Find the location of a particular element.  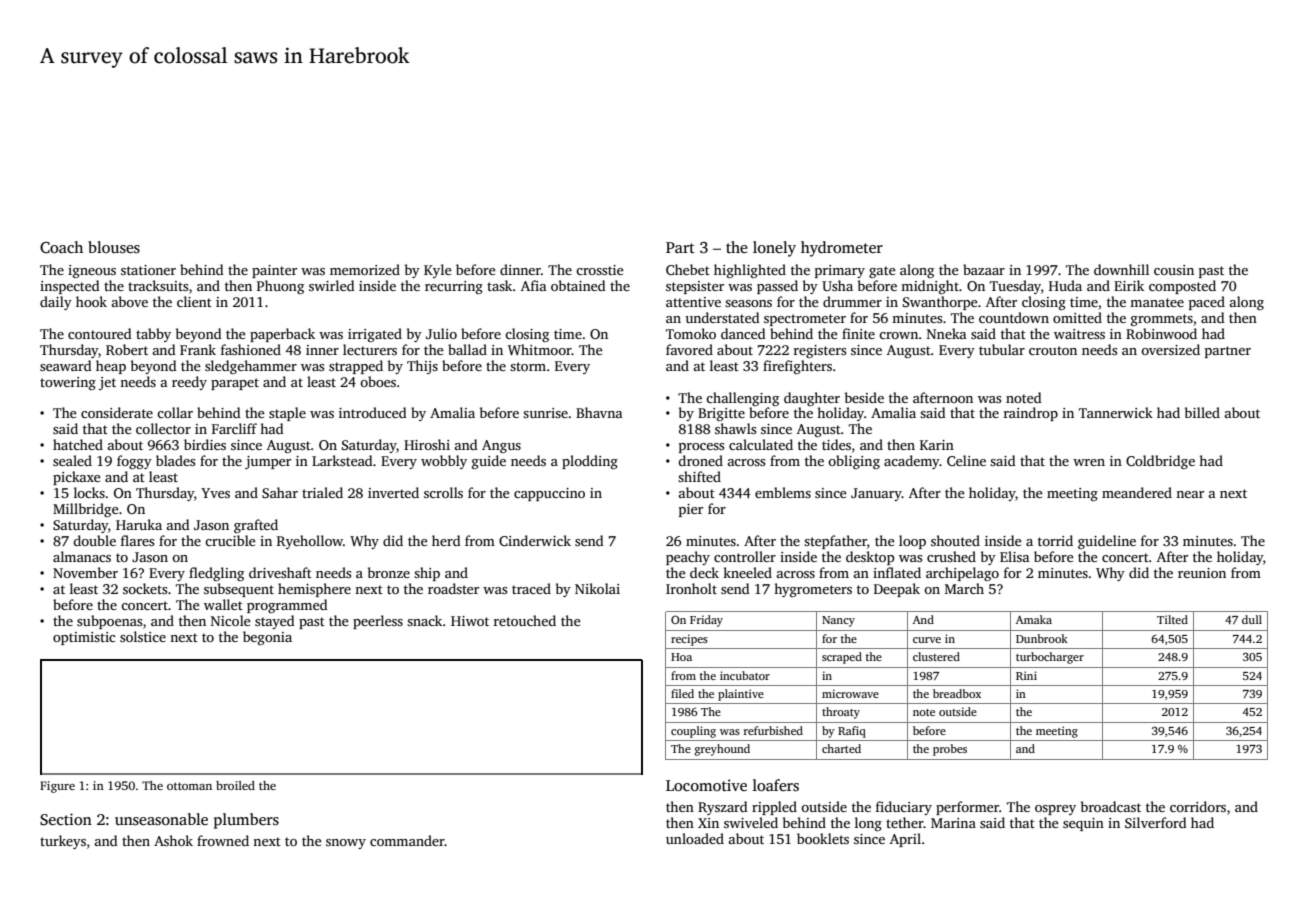

raindrop is located at coordinates (1031, 414).
